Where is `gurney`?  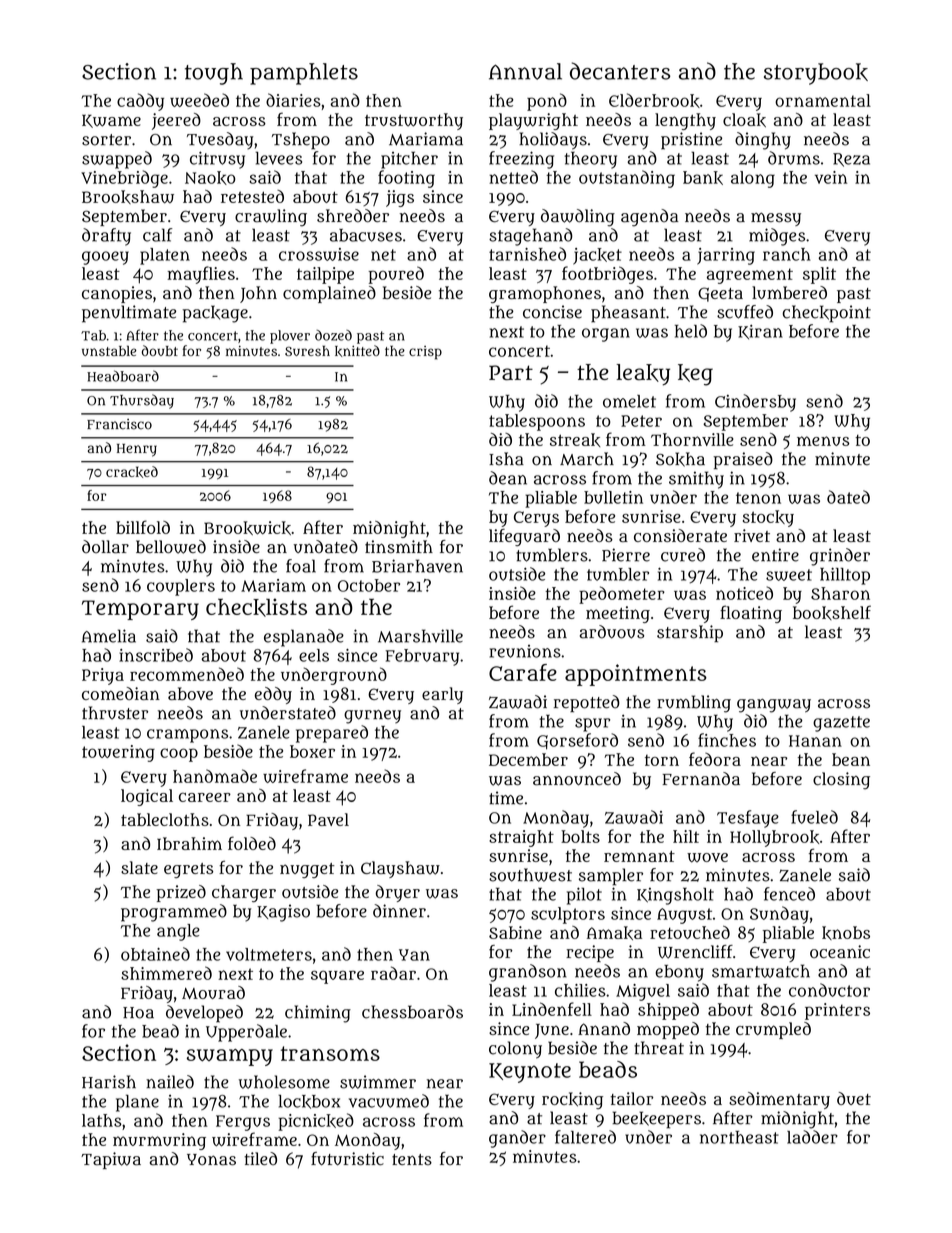 gurney is located at coordinates (372, 717).
